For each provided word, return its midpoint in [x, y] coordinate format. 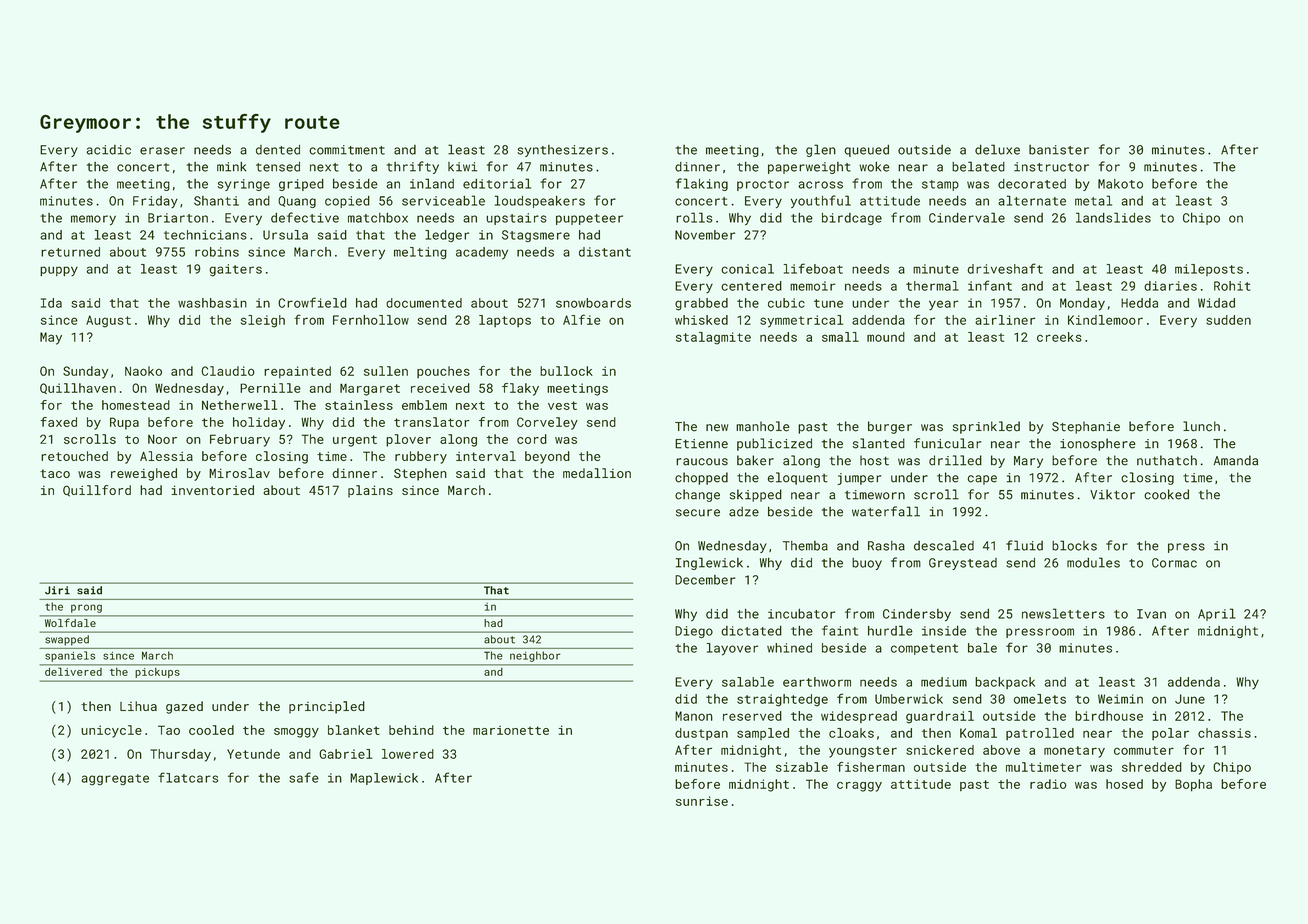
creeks [1059, 337]
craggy [859, 787]
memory [93, 220]
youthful [821, 201]
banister [1059, 150]
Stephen [420, 474]
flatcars [188, 777]
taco [55, 473]
